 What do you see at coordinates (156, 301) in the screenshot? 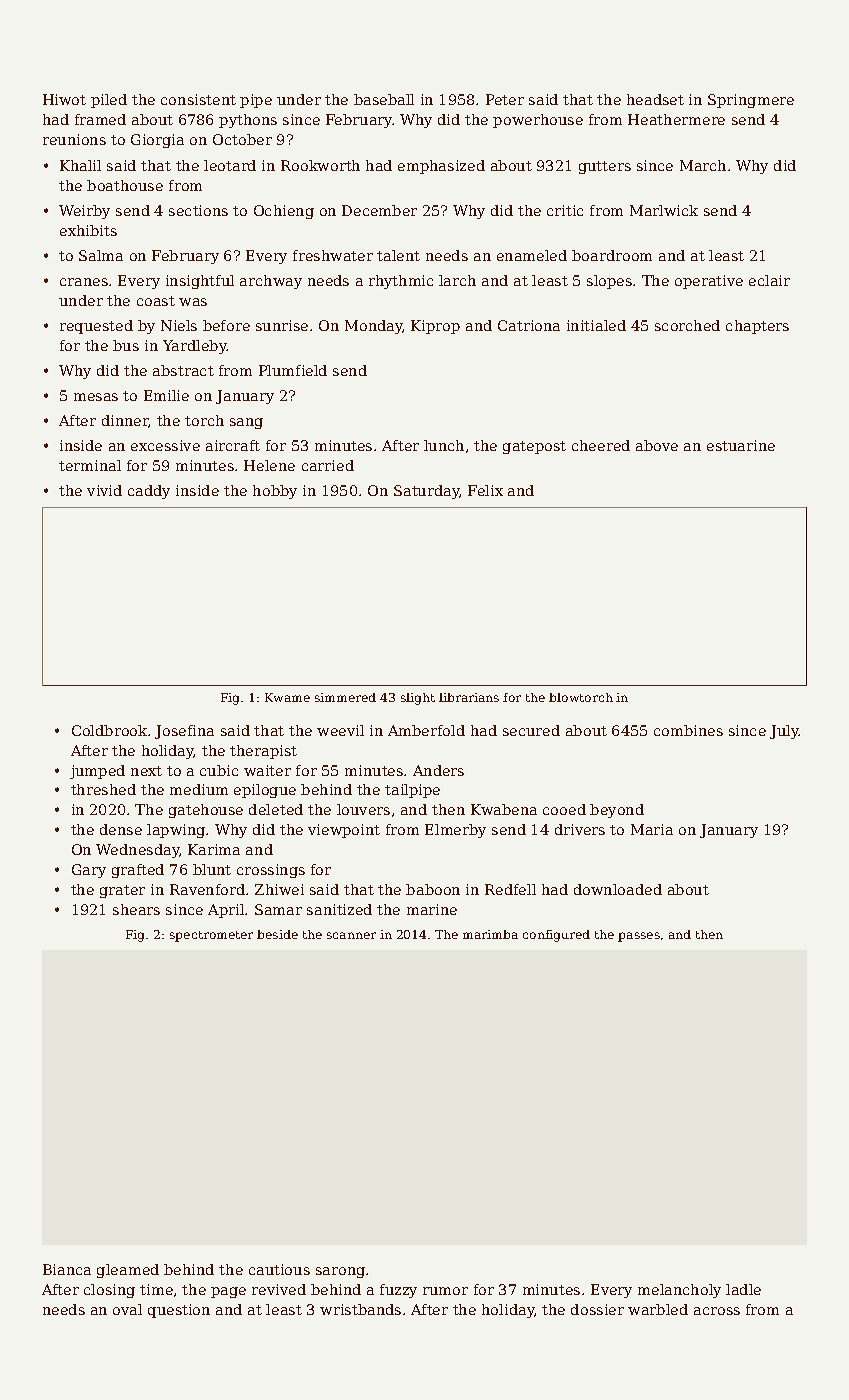
I see `coast` at bounding box center [156, 301].
